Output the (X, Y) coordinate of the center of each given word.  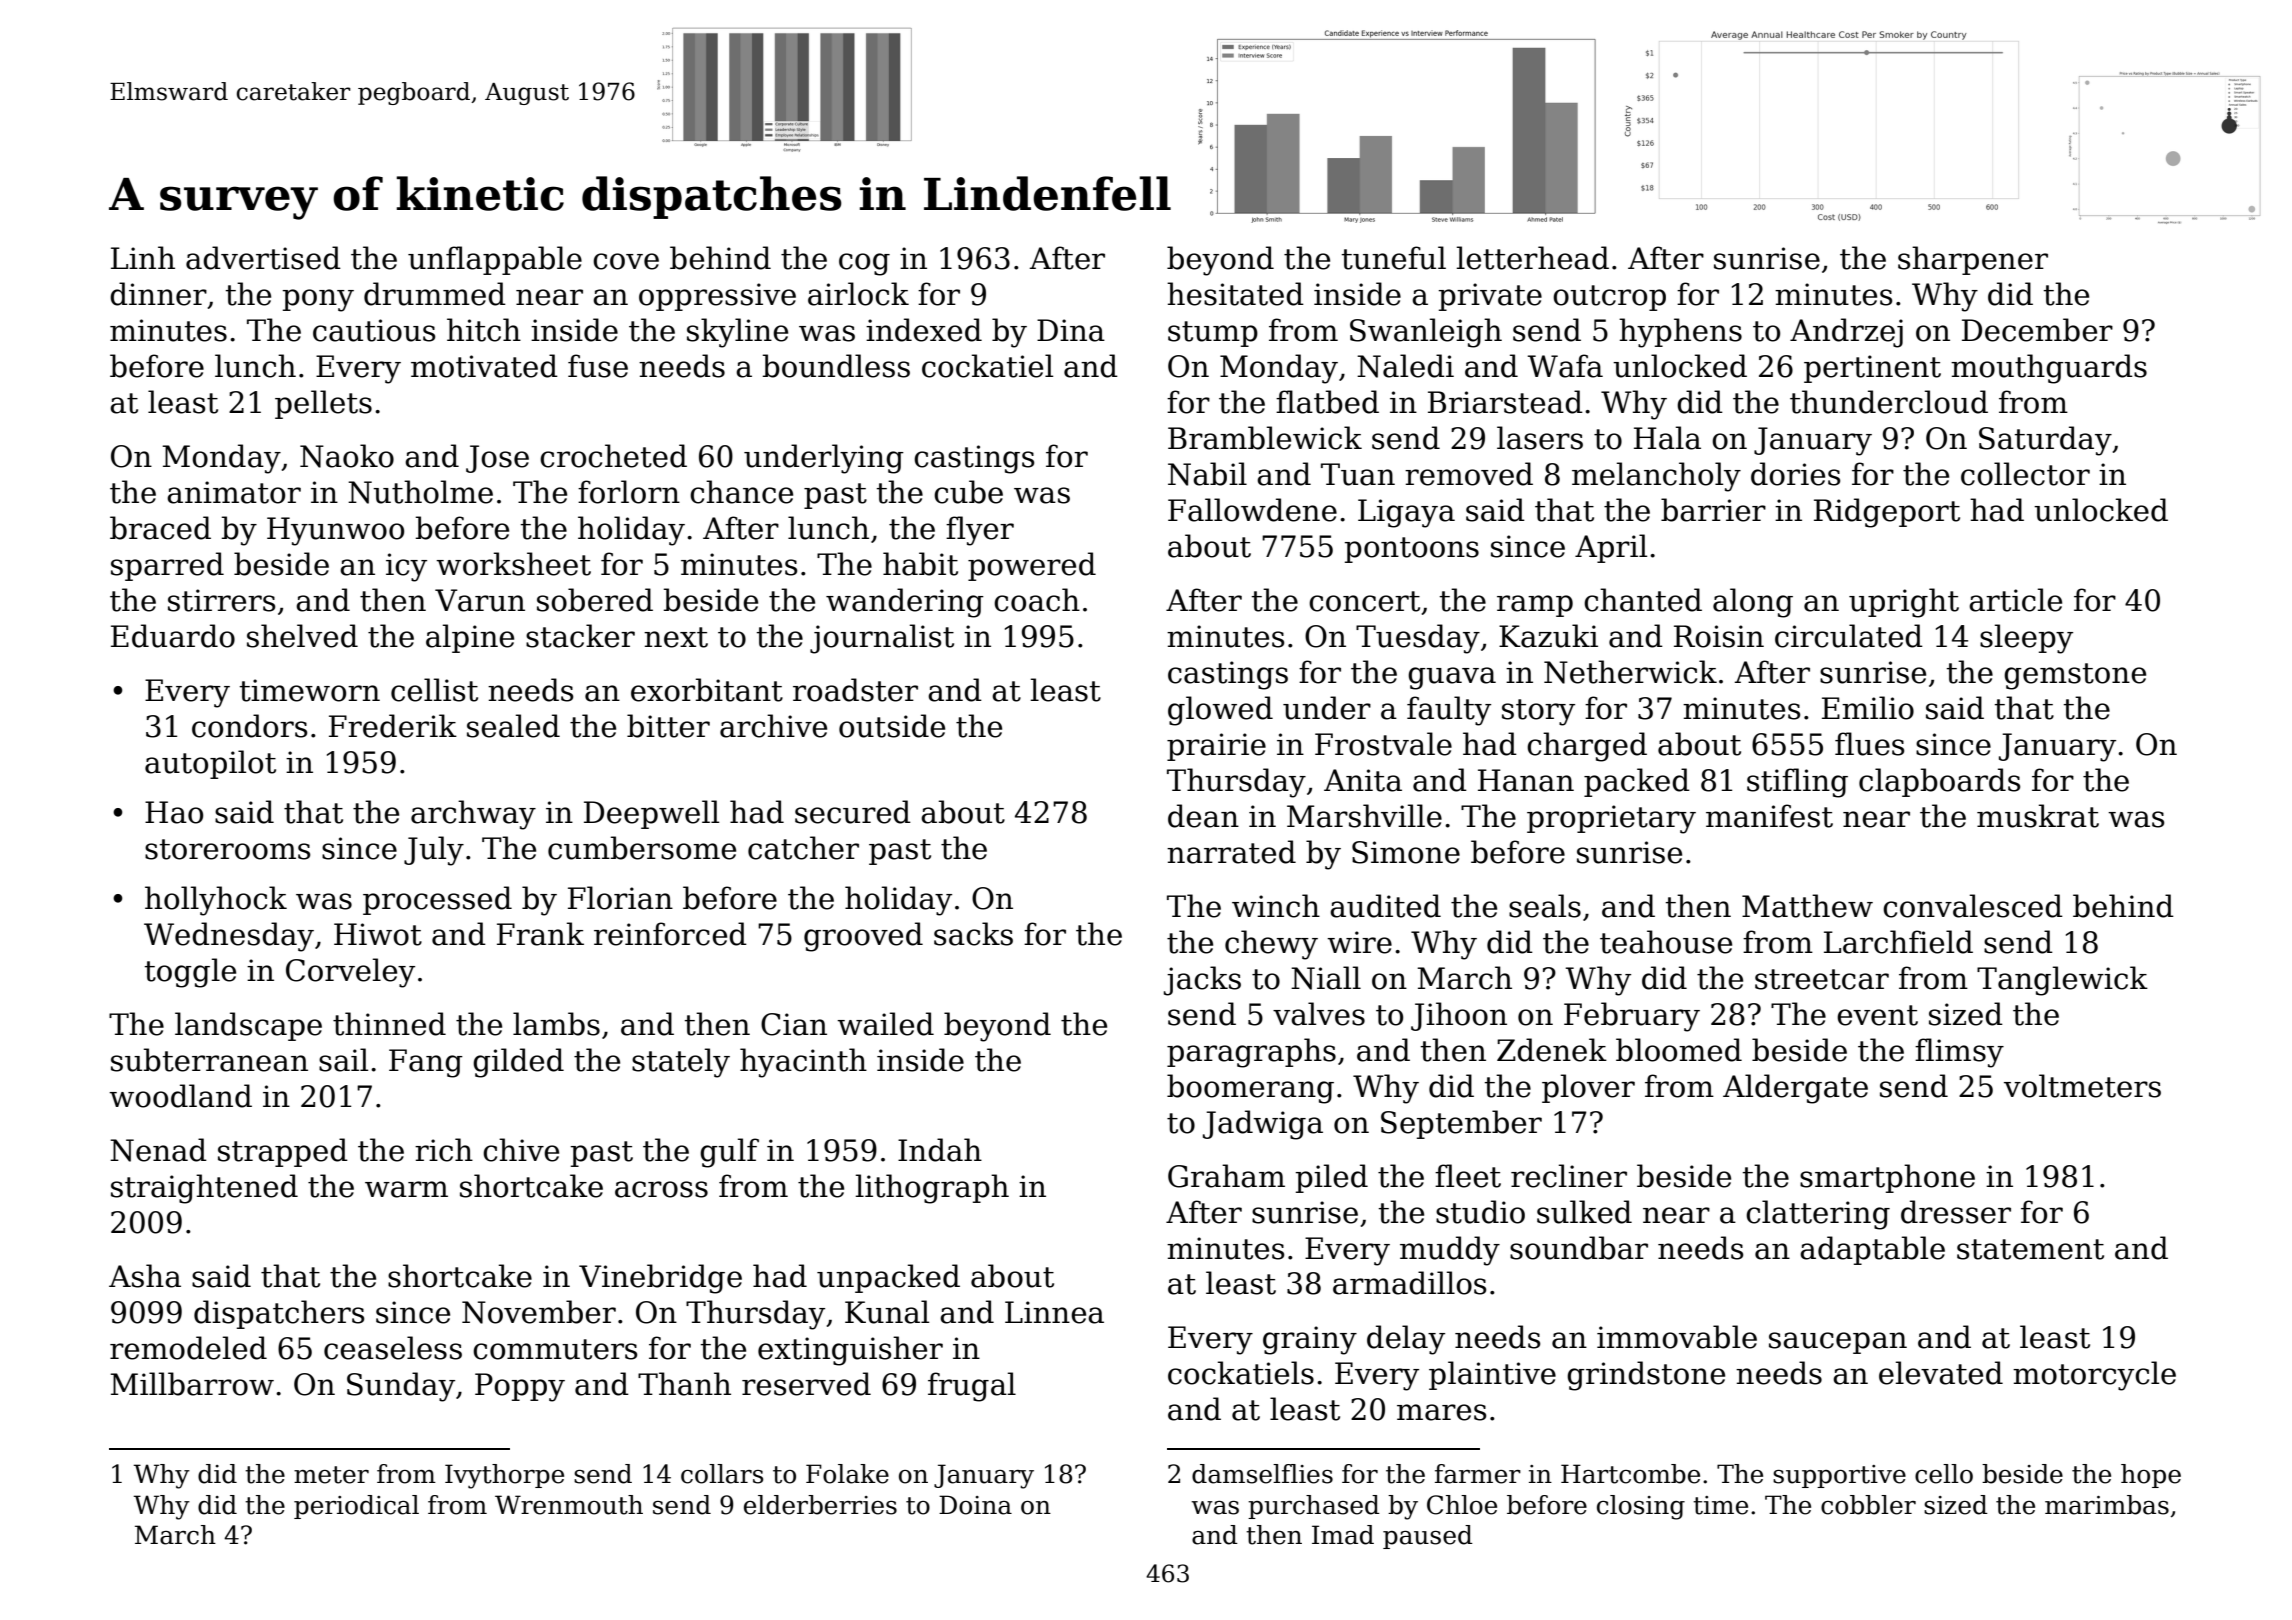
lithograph (932, 1189)
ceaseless (393, 1348)
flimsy (1959, 1053)
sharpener (1973, 260)
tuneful (1394, 258)
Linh (143, 257)
